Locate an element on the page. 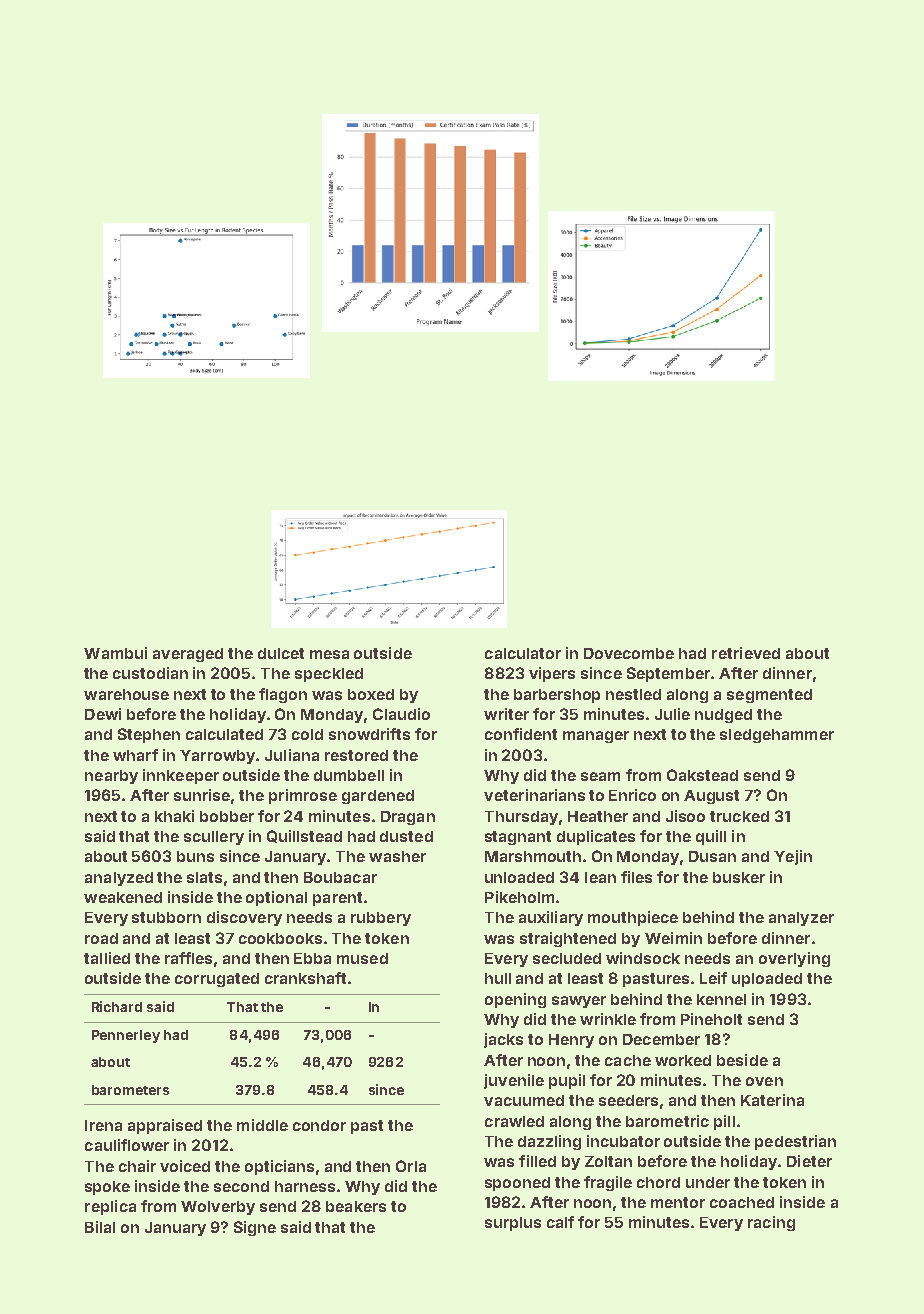  custodian is located at coordinates (150, 673).
